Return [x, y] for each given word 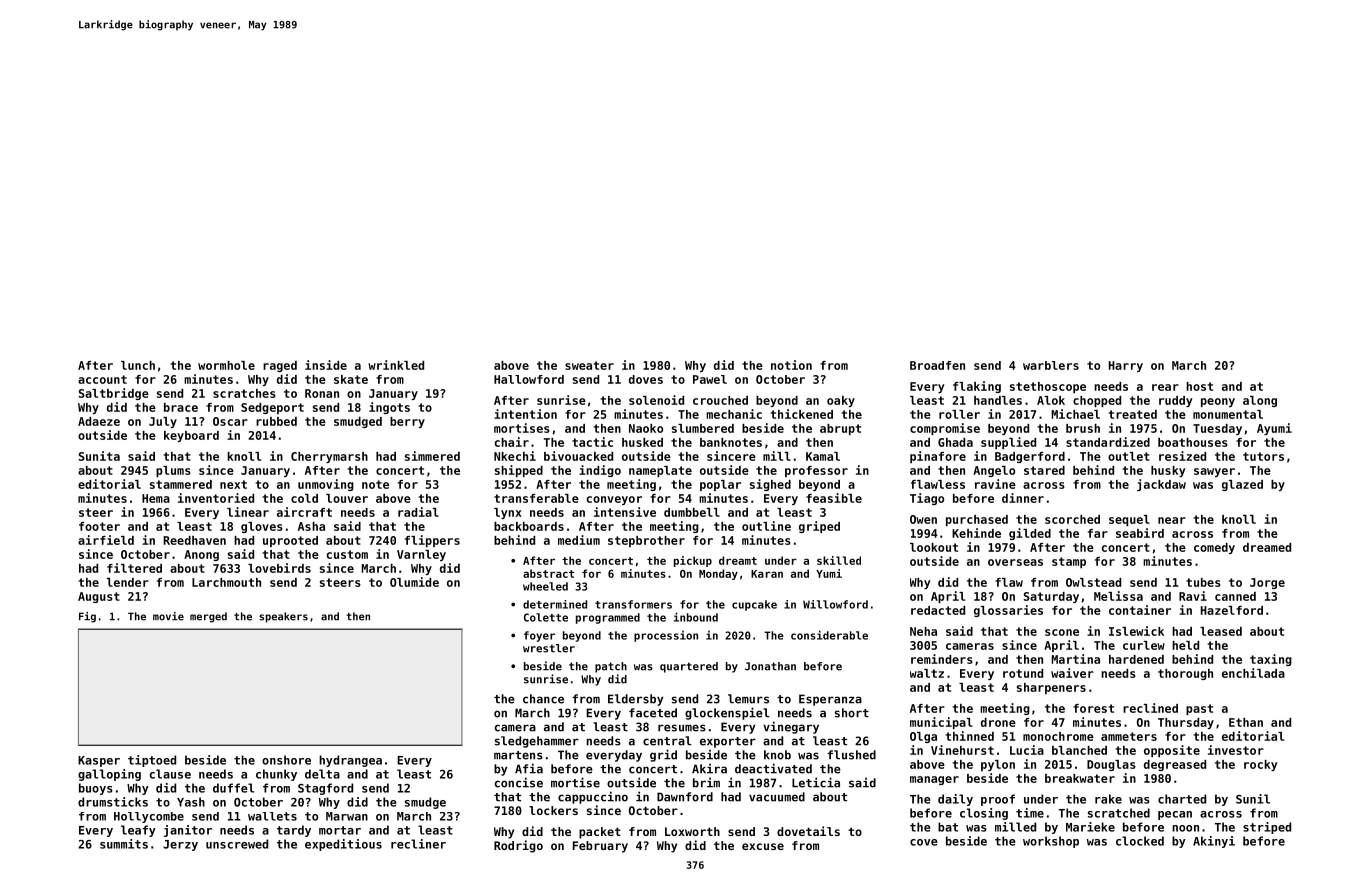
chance [543, 699]
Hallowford [529, 379]
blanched [1079, 750]
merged [208, 617]
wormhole [226, 365]
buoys [96, 789]
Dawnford [685, 797]
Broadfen [937, 365]
